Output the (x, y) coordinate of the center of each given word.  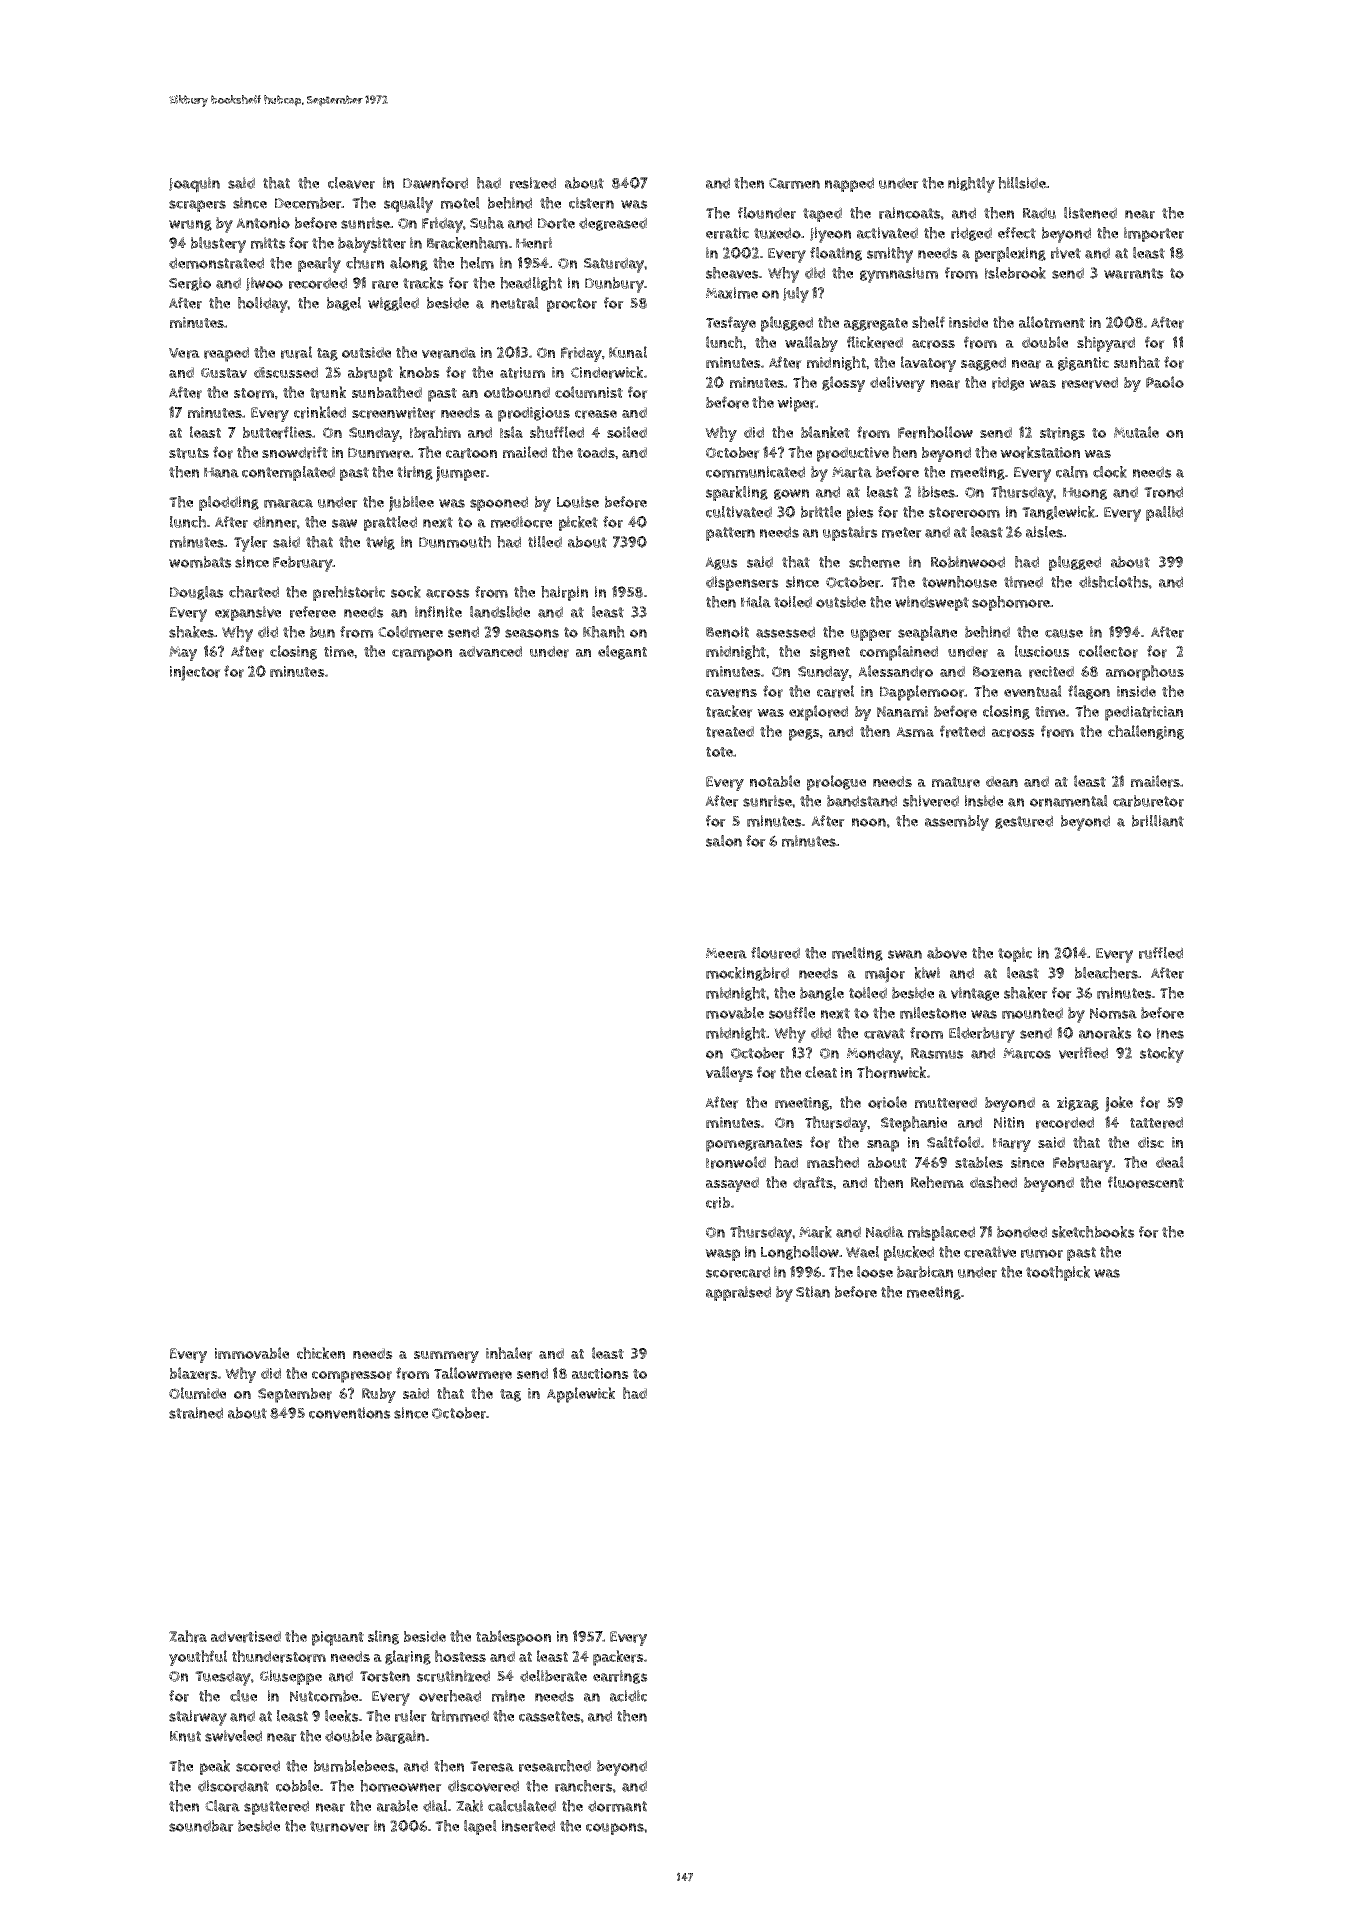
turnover (340, 1826)
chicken (321, 1353)
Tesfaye (731, 324)
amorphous (1145, 673)
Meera (726, 953)
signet (830, 653)
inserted (528, 1826)
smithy (890, 255)
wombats (200, 562)
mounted (1032, 1013)
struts (189, 453)
